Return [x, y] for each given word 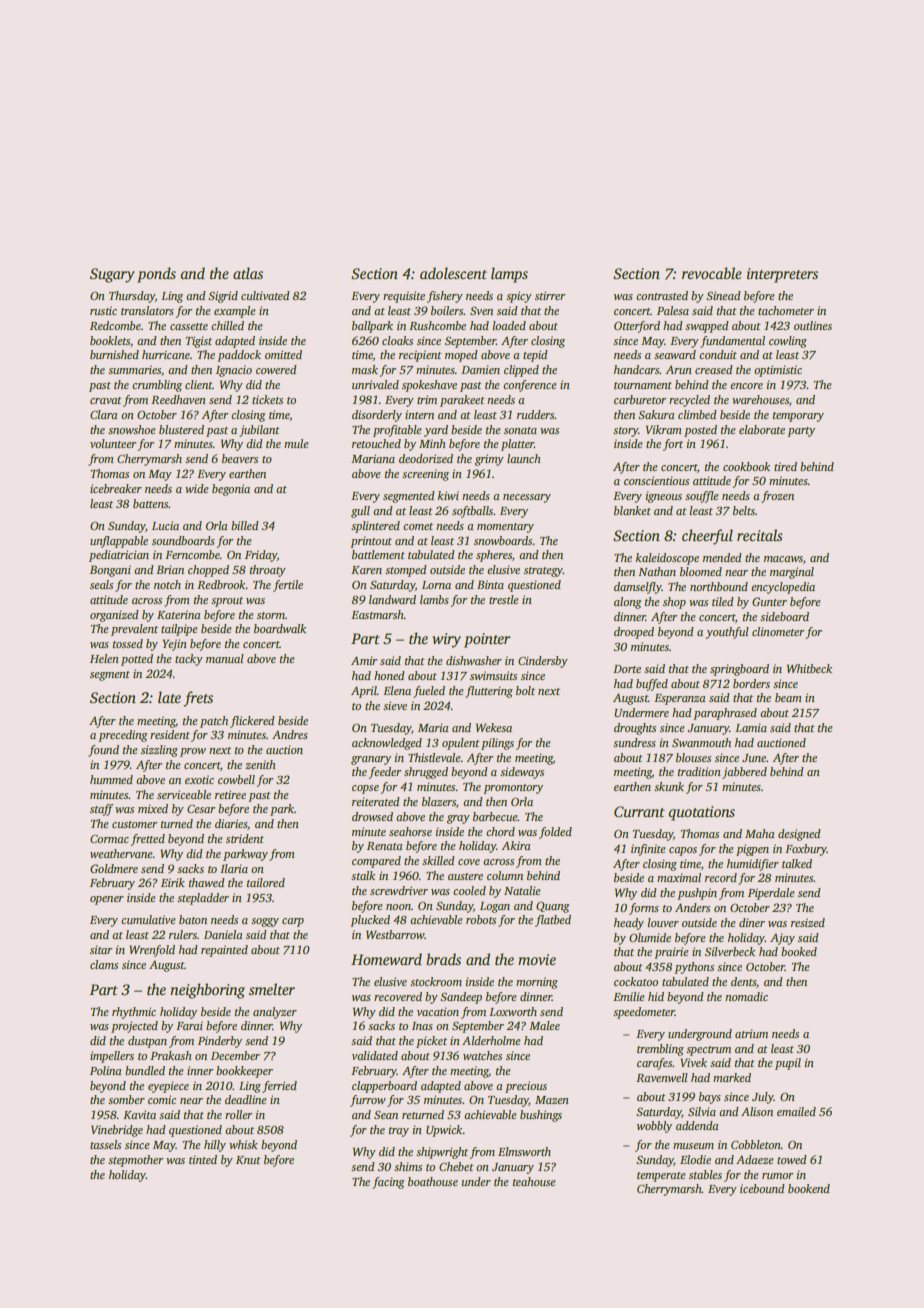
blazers [439, 801]
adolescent [453, 273]
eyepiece [168, 1087]
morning [537, 983]
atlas [248, 273]
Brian [170, 569]
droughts [635, 729]
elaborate [762, 429]
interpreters [782, 275]
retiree [230, 794]
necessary [527, 498]
